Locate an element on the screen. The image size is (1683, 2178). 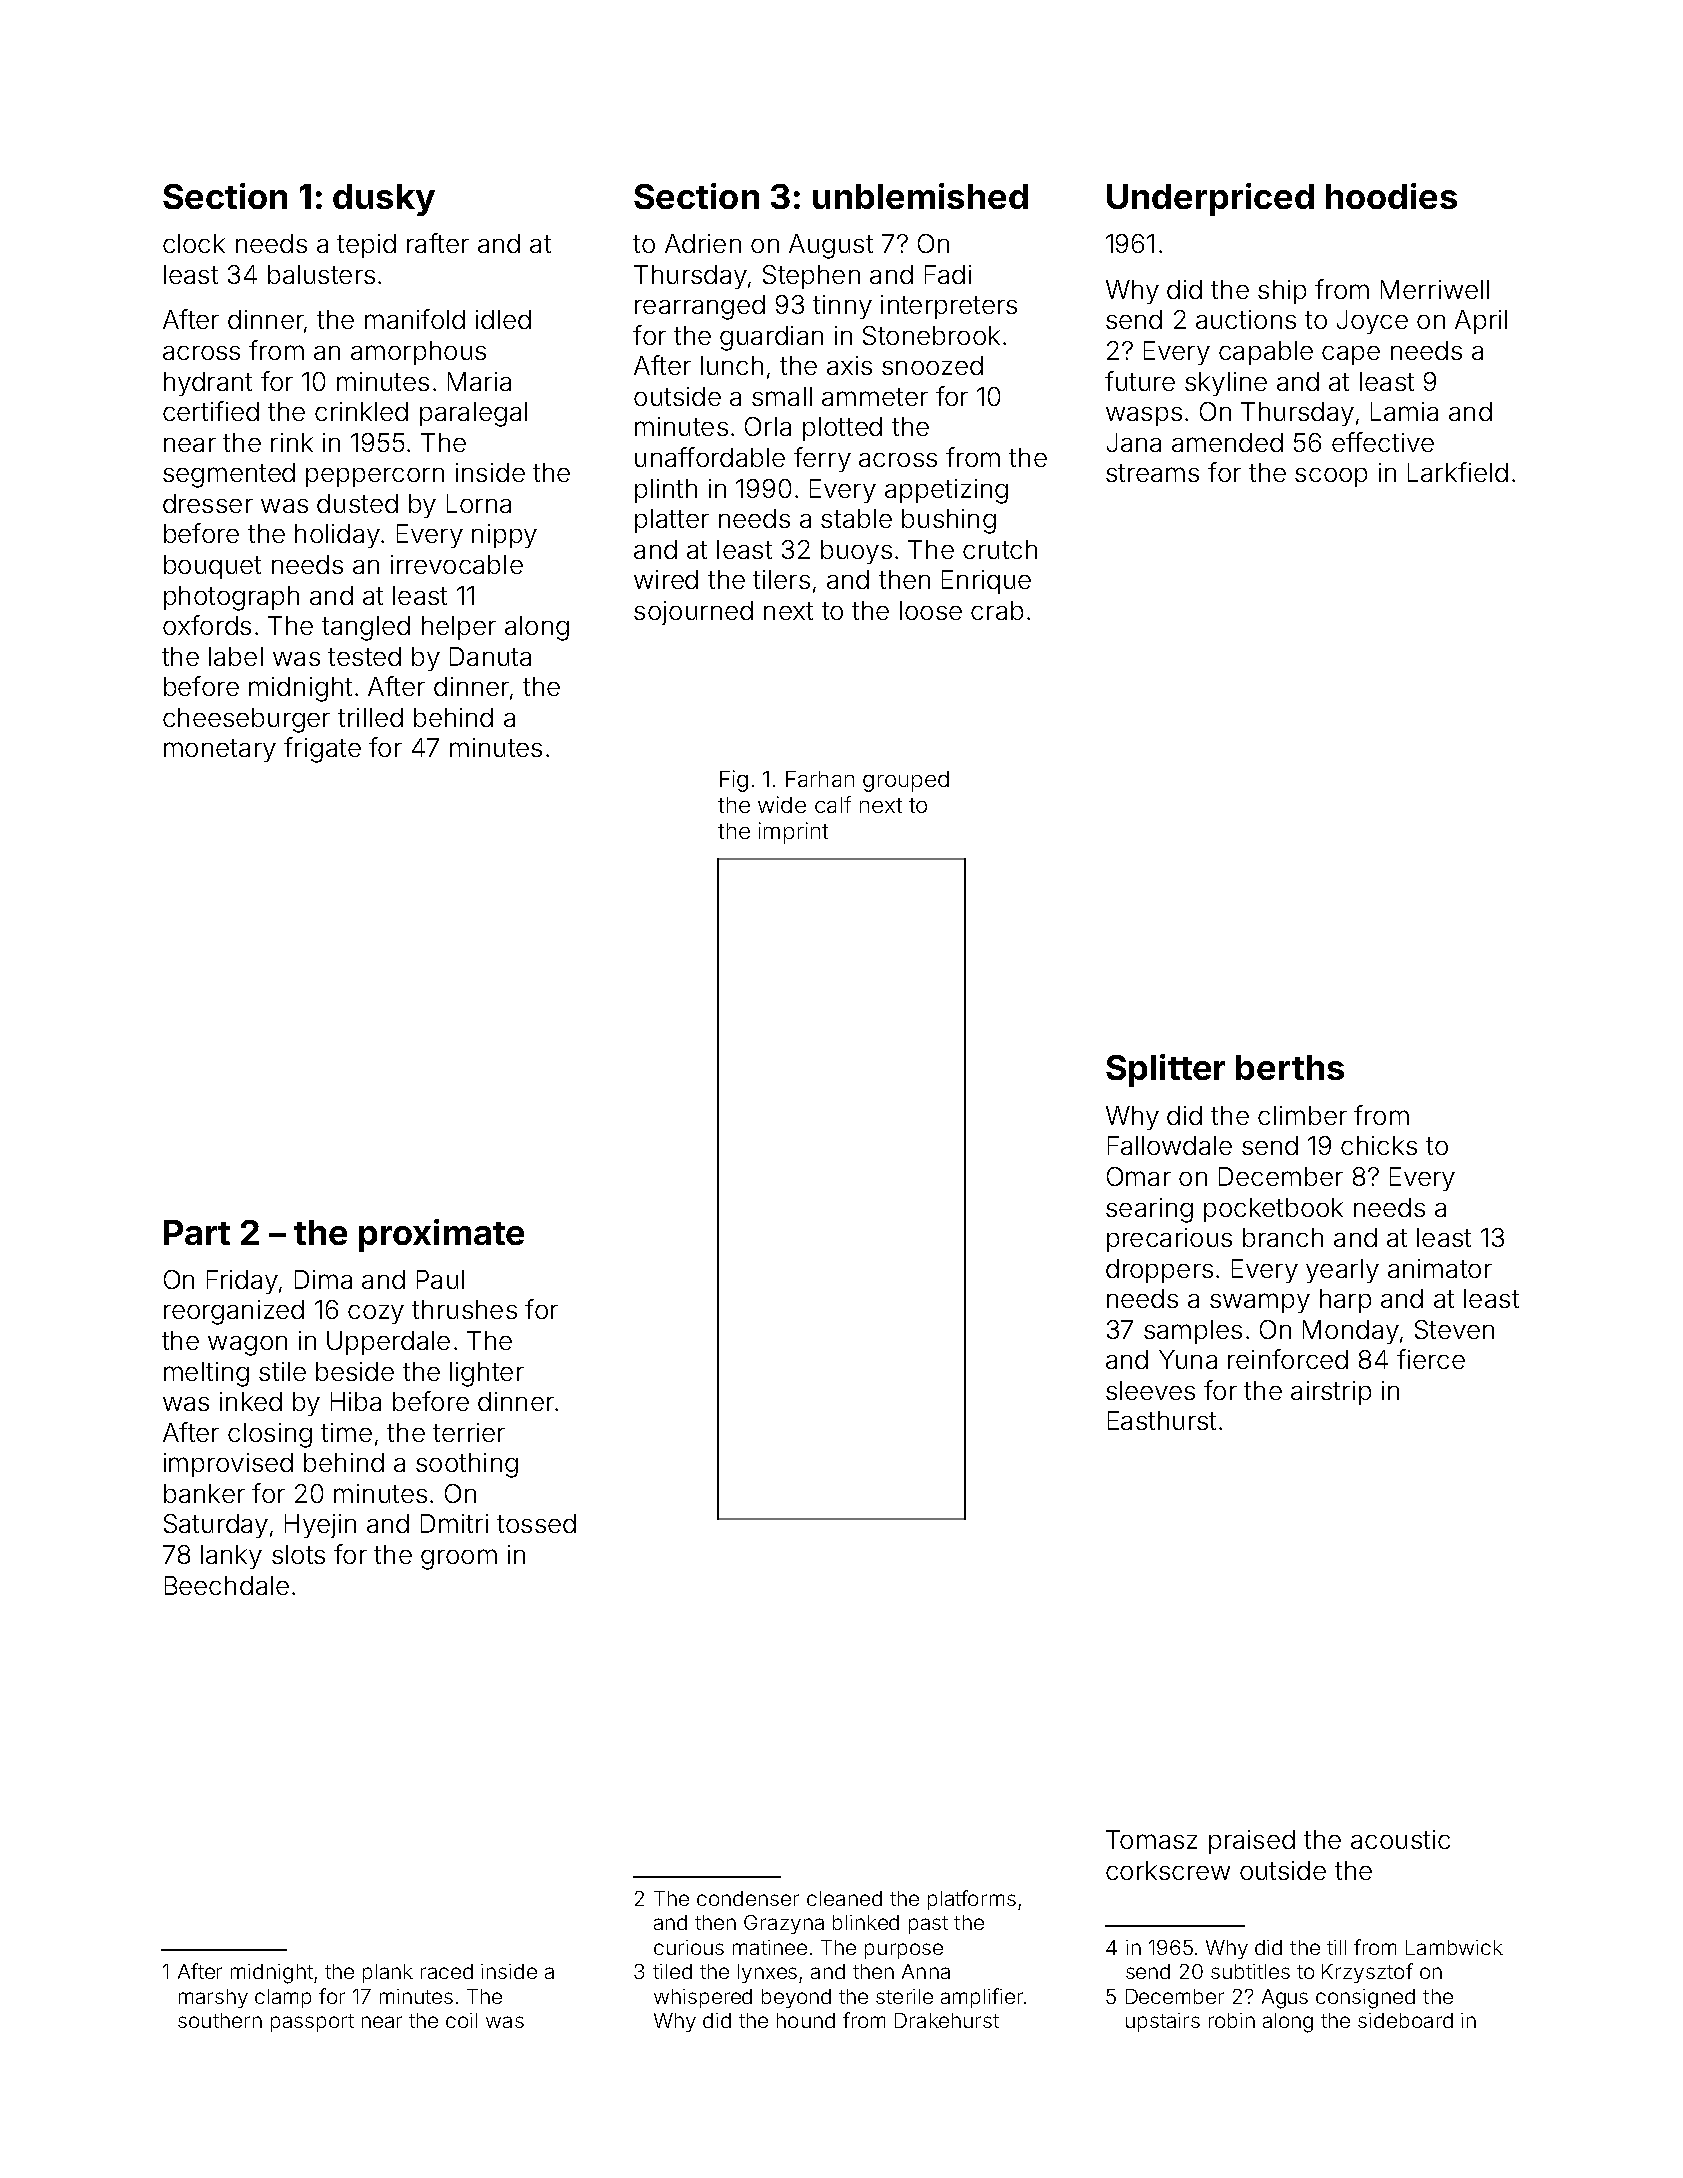
proximate is located at coordinates (441, 1235).
